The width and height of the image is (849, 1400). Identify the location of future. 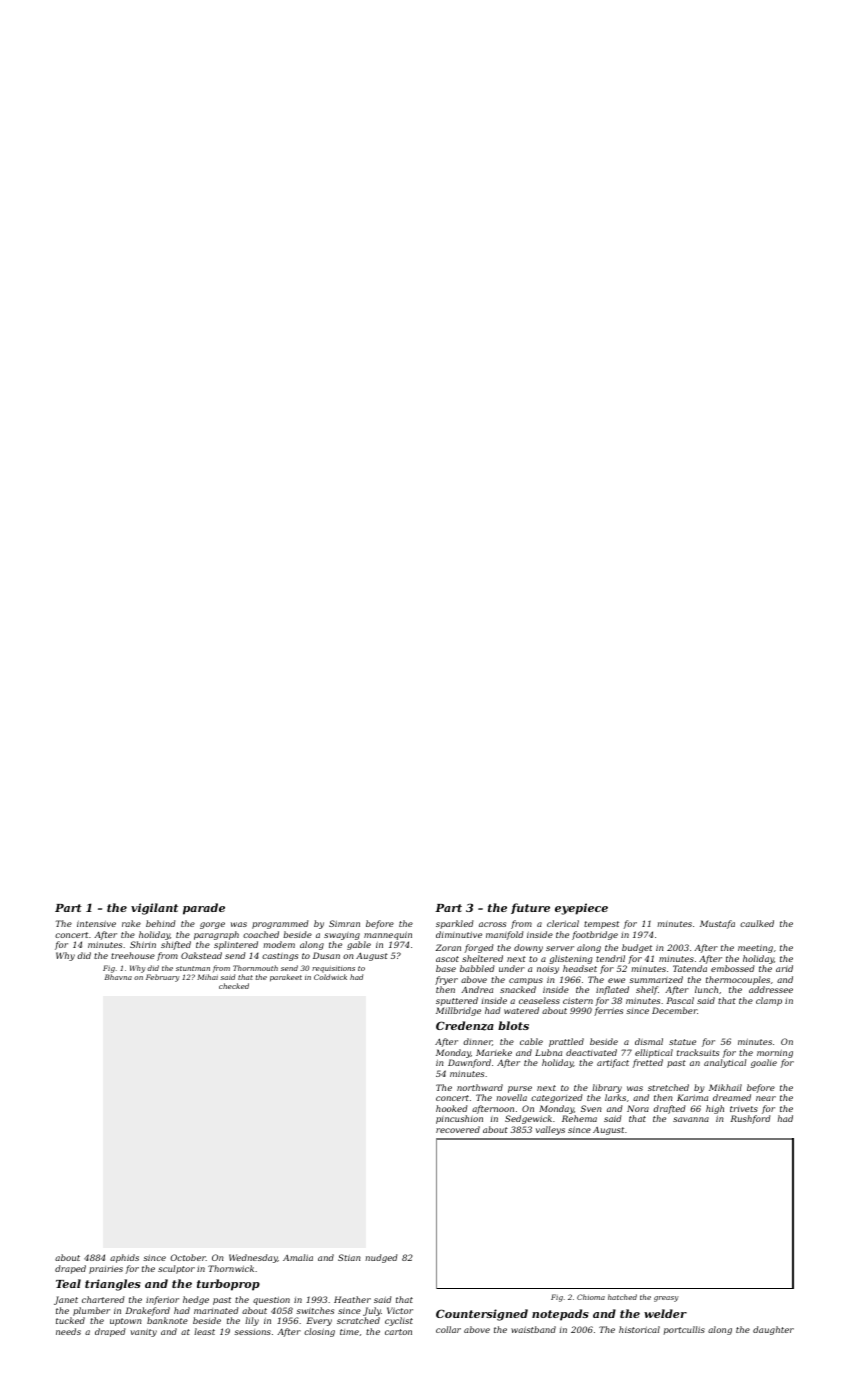
(530, 908).
